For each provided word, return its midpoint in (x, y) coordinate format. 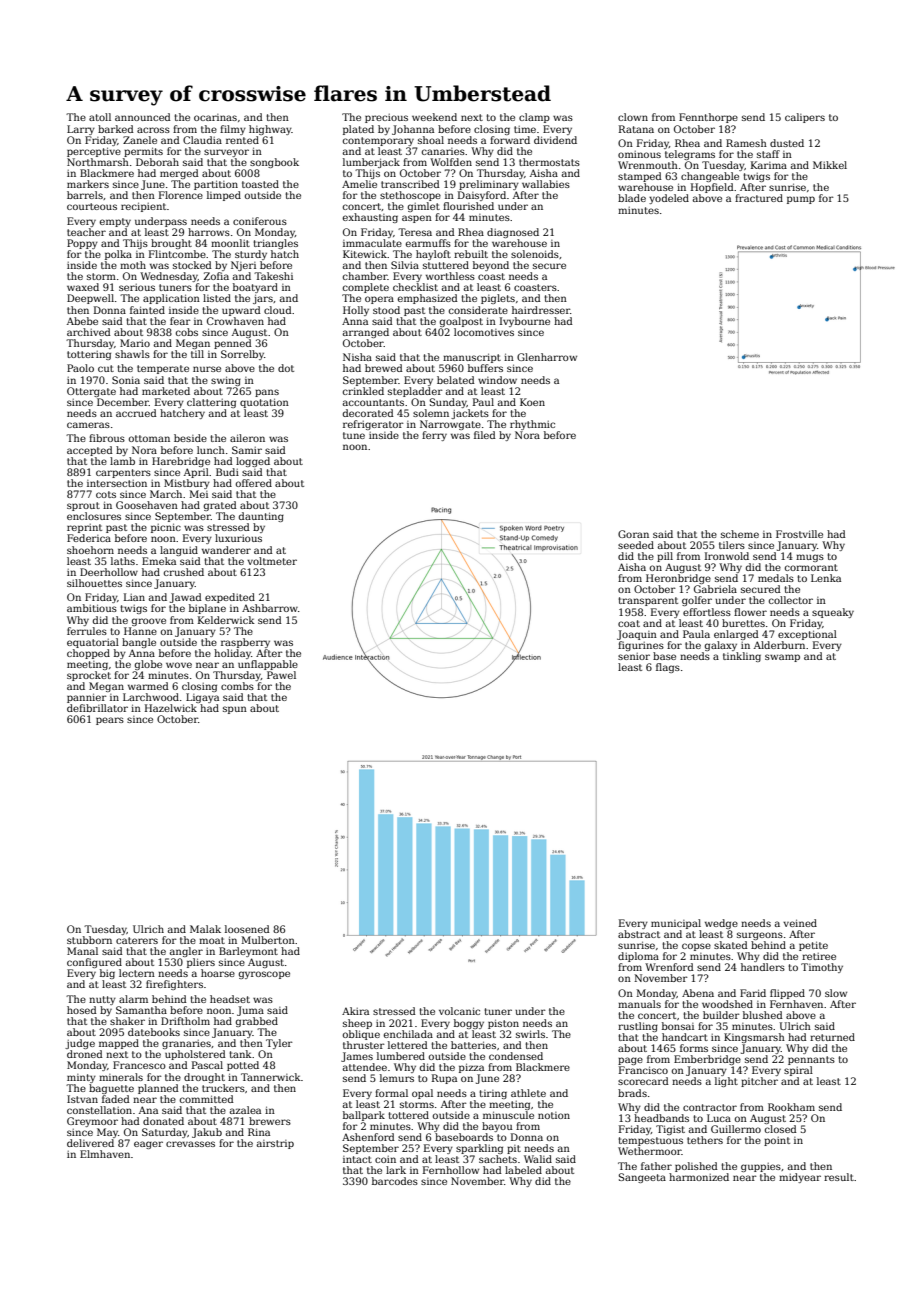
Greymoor (92, 1122)
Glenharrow (547, 357)
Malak (205, 929)
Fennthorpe (708, 118)
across (153, 130)
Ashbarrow (270, 608)
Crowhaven (235, 321)
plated (358, 130)
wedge (721, 924)
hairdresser (541, 310)
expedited (230, 598)
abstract (639, 934)
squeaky (833, 613)
